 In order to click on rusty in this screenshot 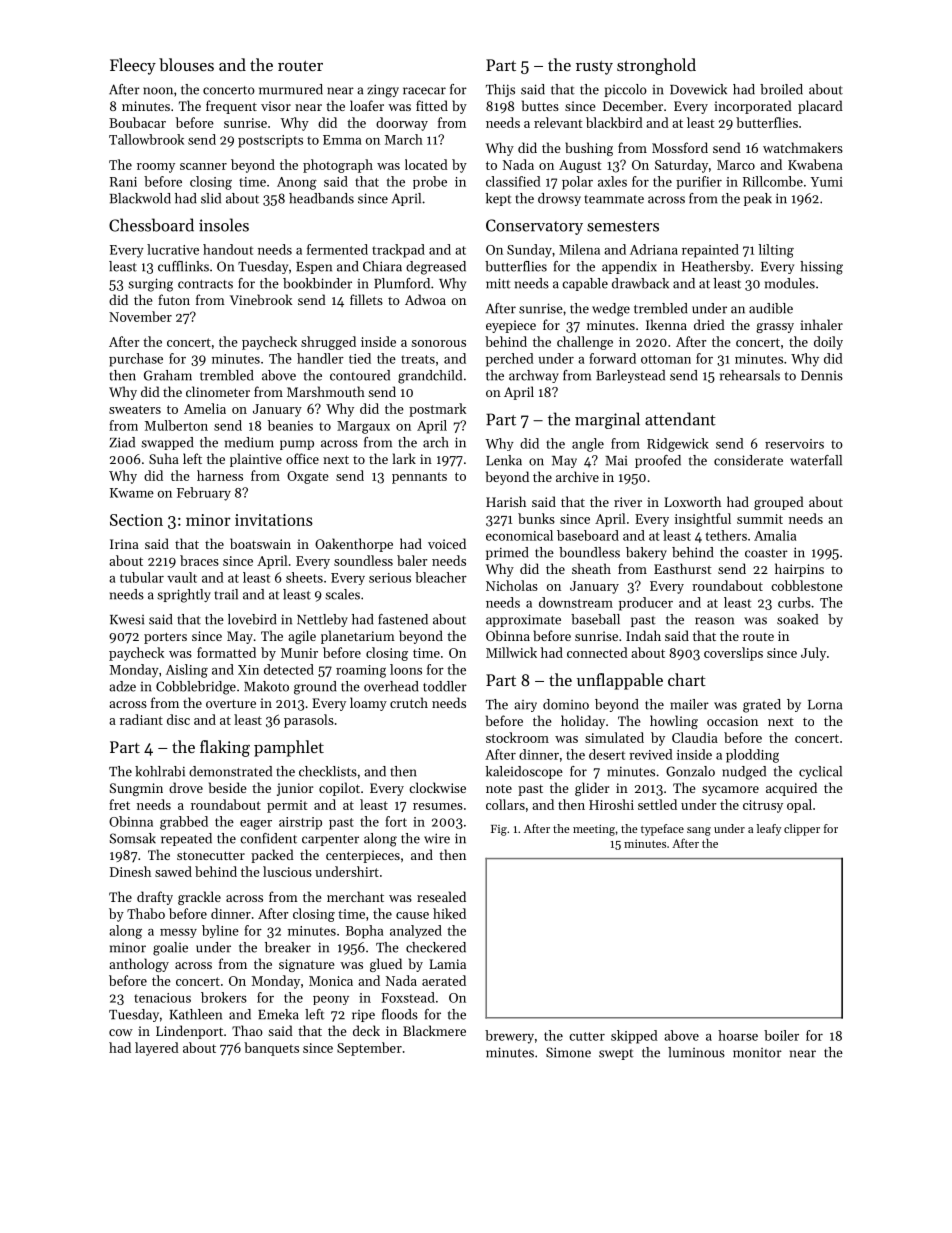, I will do `click(594, 67)`.
